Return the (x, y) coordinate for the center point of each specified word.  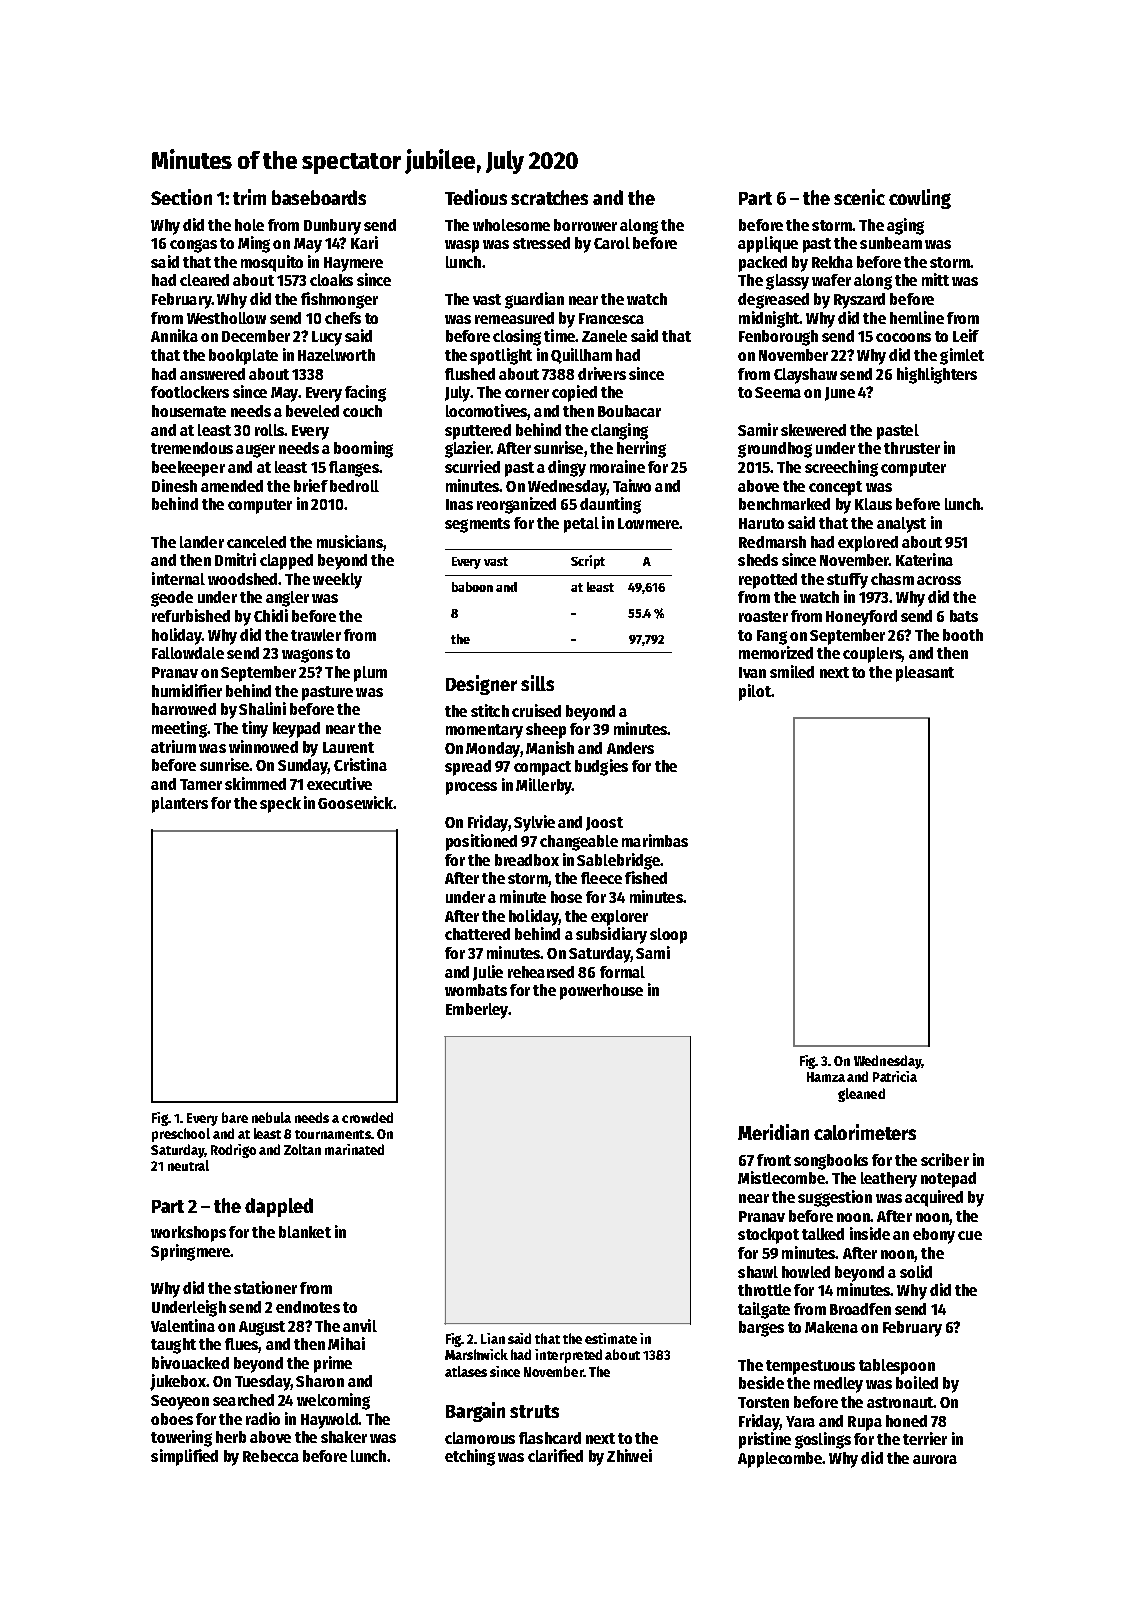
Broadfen (860, 1309)
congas (193, 246)
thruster (912, 448)
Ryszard (859, 301)
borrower (585, 225)
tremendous (192, 448)
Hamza (826, 1077)
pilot (755, 692)
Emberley (477, 1011)
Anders (630, 748)
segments (477, 525)
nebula (271, 1117)
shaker (344, 1437)
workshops (188, 1234)
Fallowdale (188, 653)
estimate (611, 1338)
